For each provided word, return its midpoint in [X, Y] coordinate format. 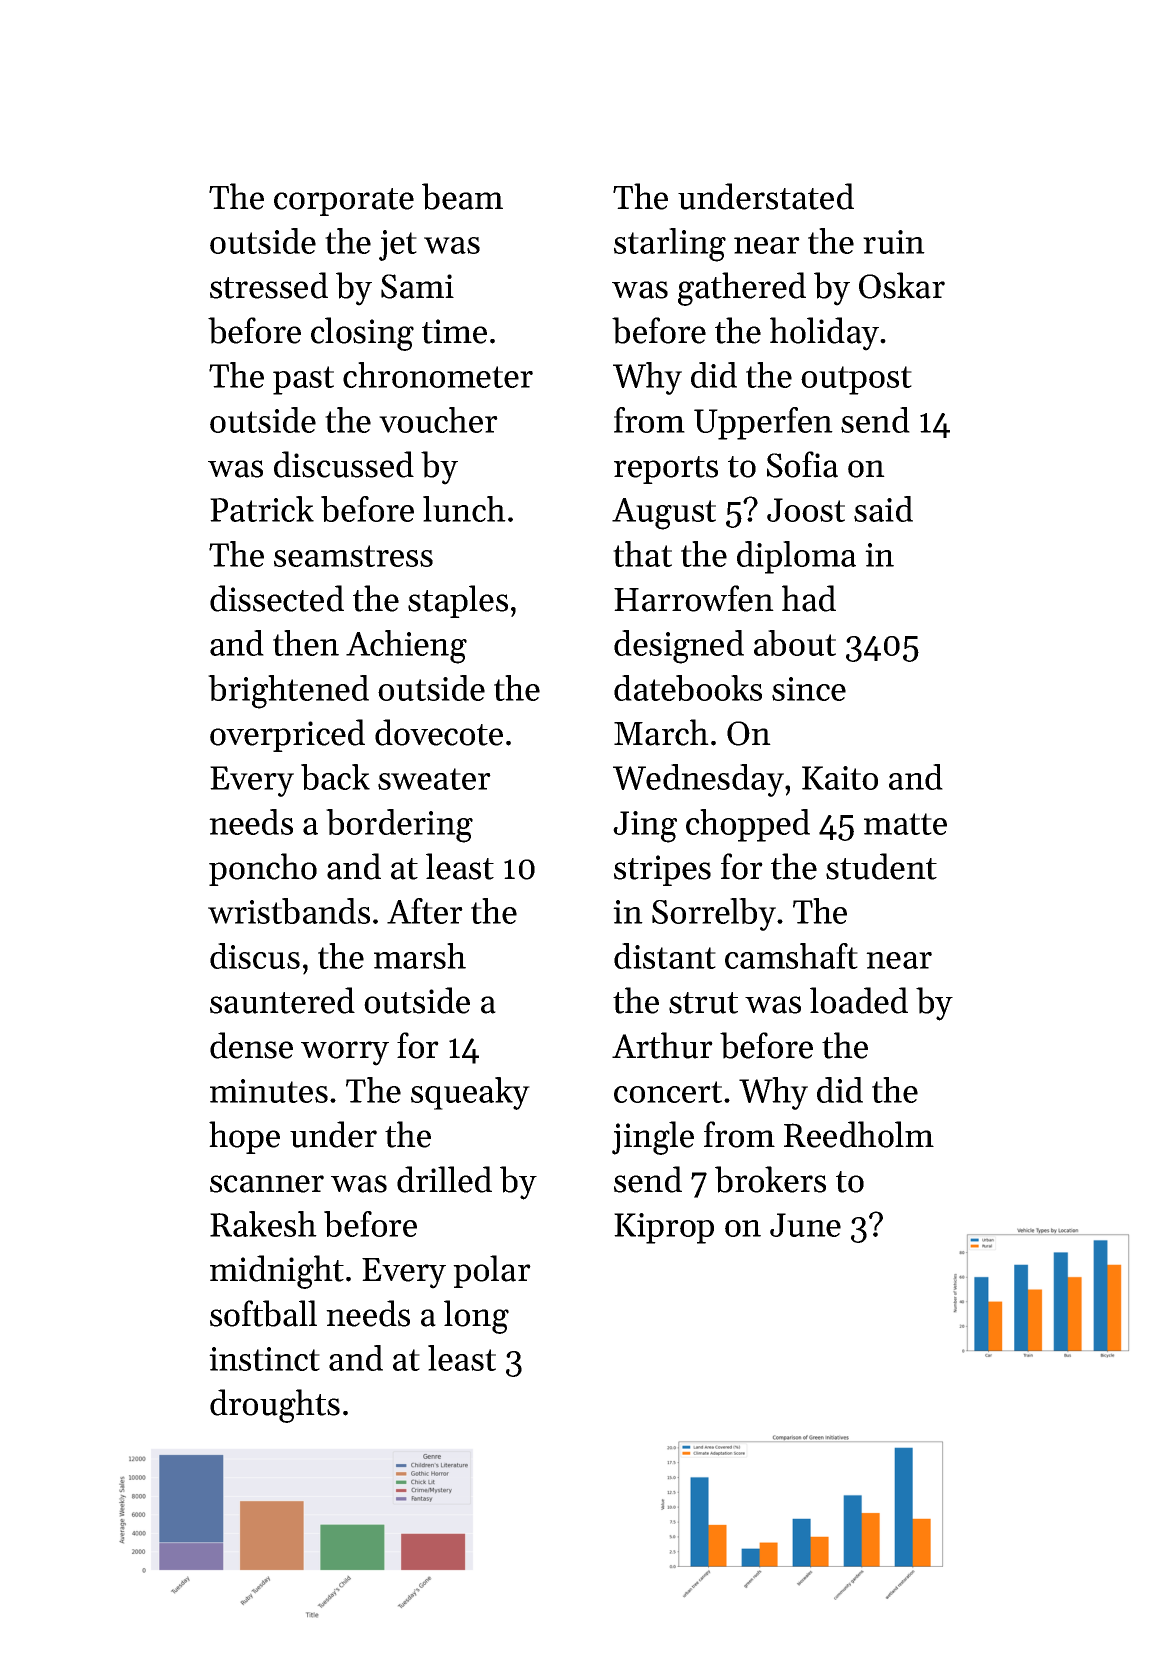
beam [462, 196]
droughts [275, 1406]
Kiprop [664, 1228]
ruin [894, 242]
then [306, 643]
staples [458, 601]
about [795, 643]
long [476, 1317]
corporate [344, 202]
